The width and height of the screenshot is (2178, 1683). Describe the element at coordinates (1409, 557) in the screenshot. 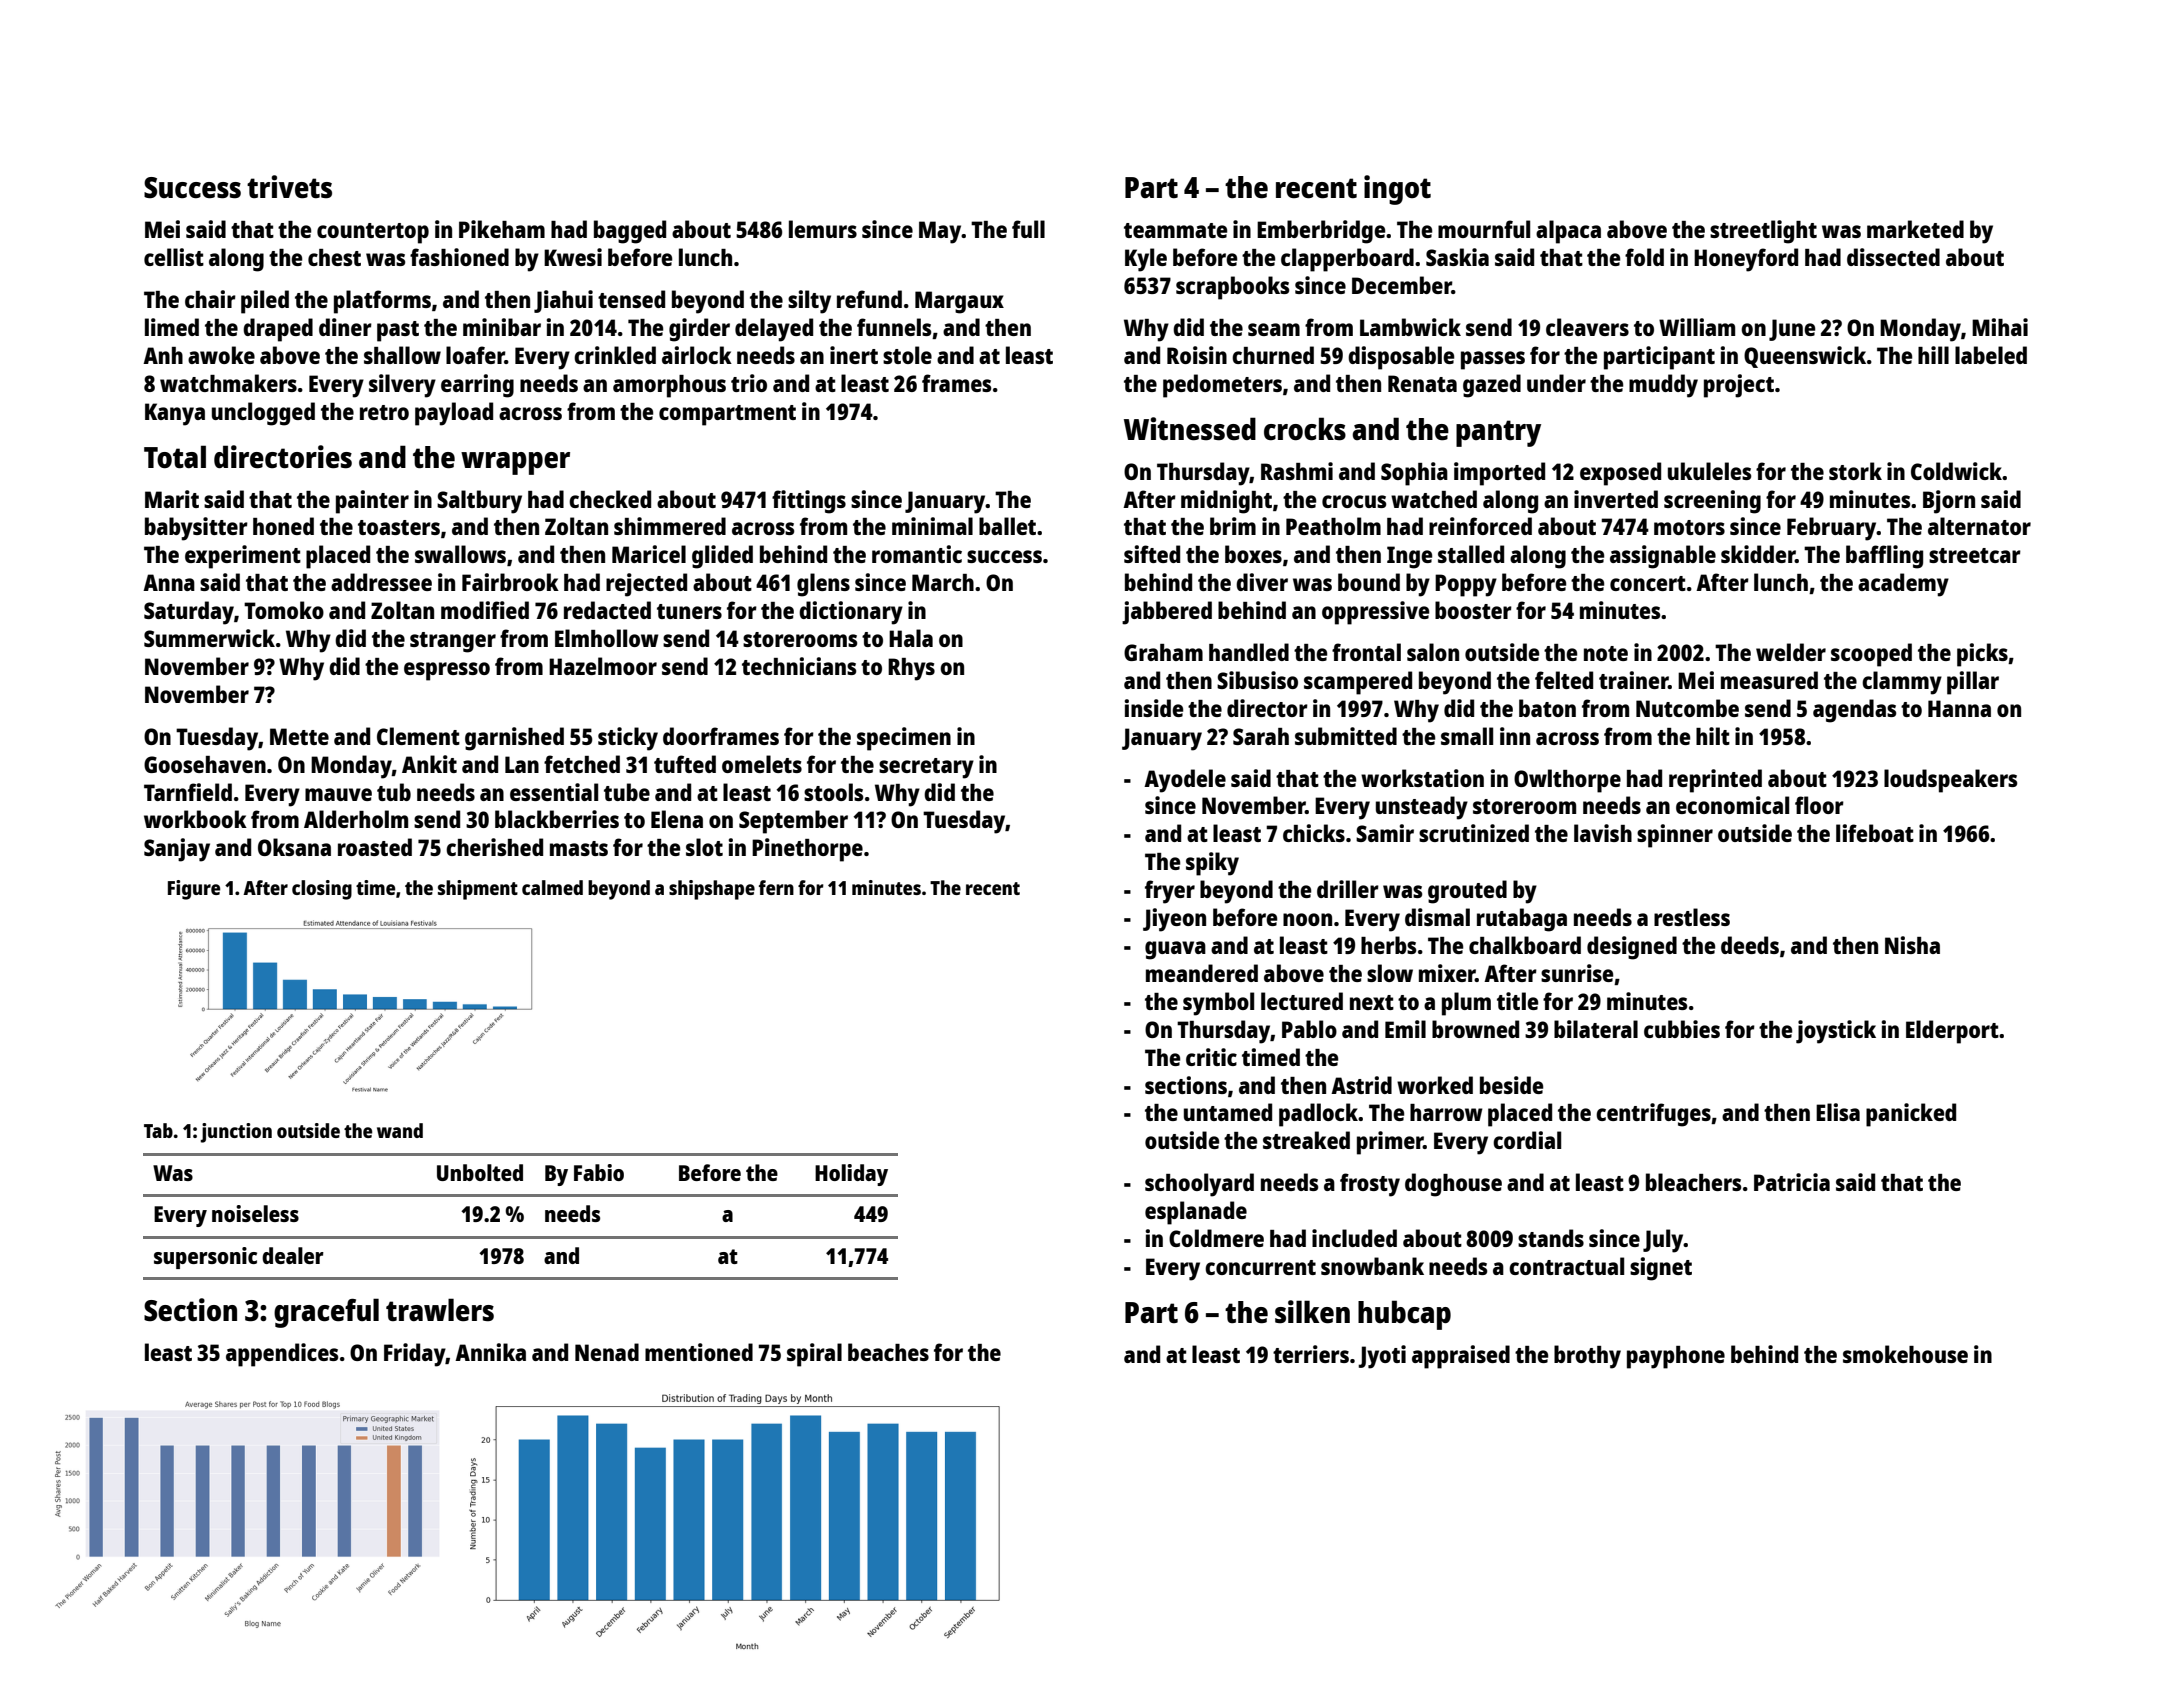

I see `Inge` at that location.
